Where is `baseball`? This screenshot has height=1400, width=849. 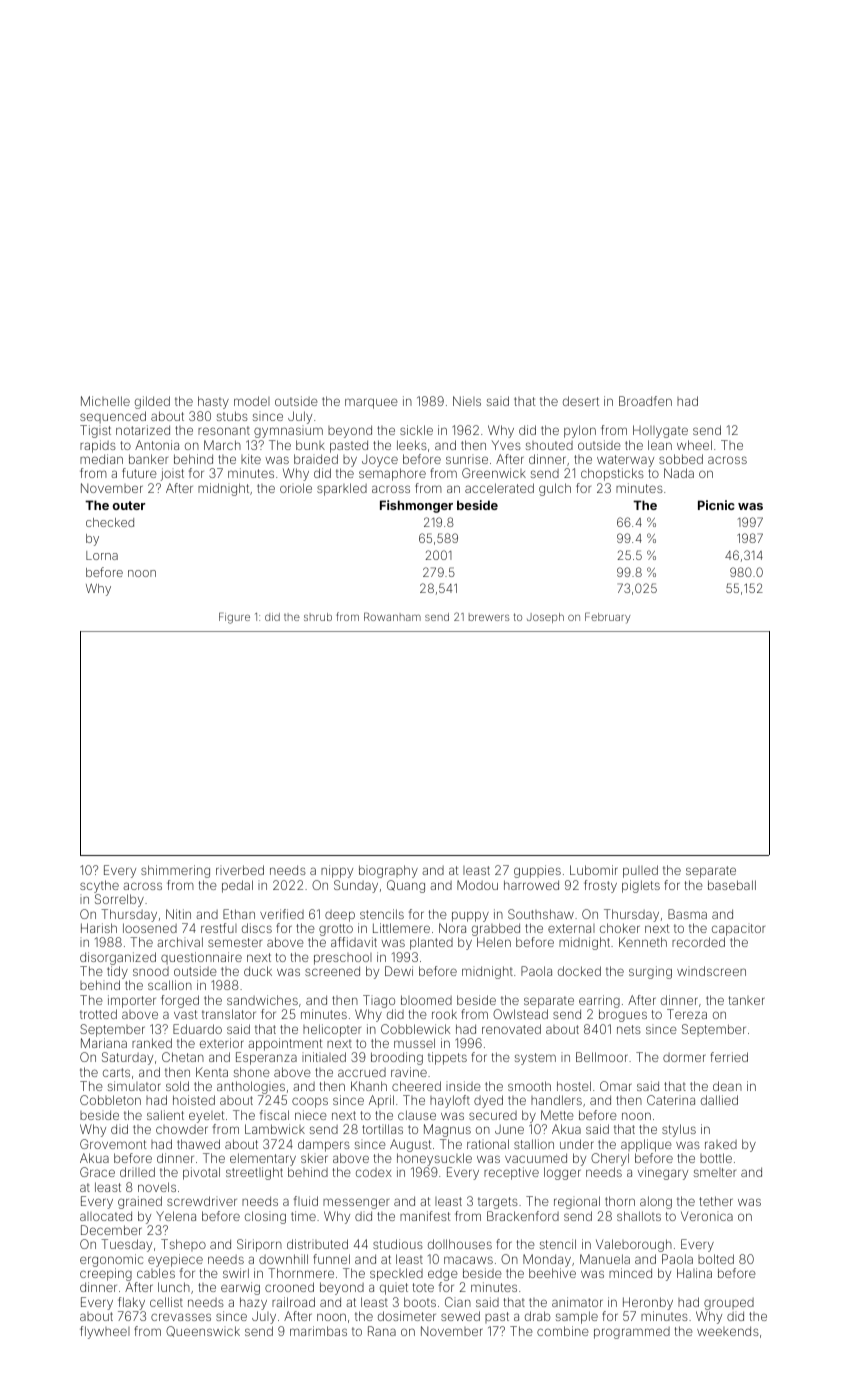
baseball is located at coordinates (732, 885).
